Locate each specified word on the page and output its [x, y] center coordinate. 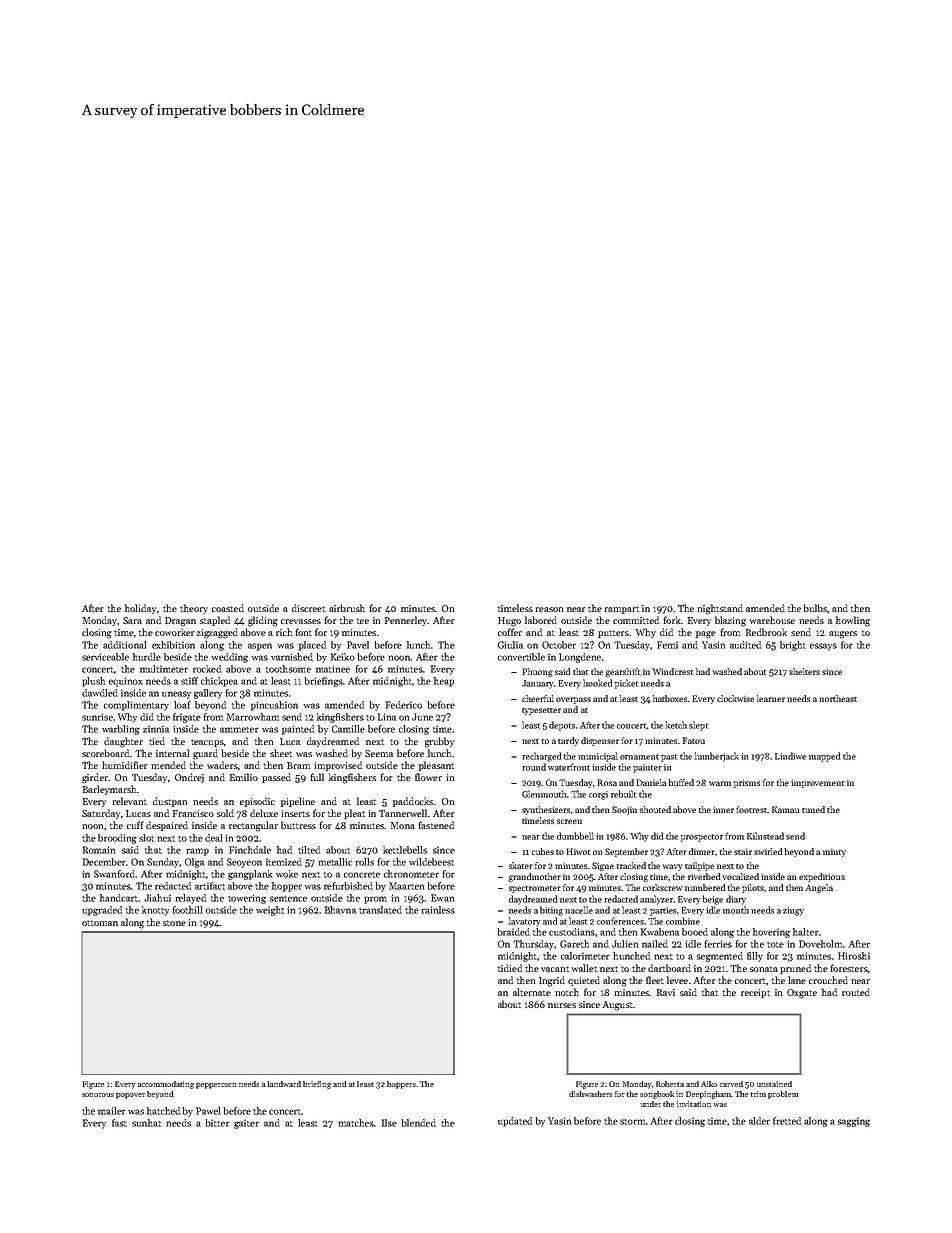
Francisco [193, 813]
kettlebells [405, 850]
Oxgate [802, 994]
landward [284, 1084]
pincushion [274, 706]
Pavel [358, 645]
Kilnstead [765, 836]
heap [444, 682]
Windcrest [673, 671]
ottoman [100, 923]
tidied [510, 968]
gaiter [246, 1124]
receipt [755, 993]
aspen [260, 647]
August [618, 1006]
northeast [838, 698]
